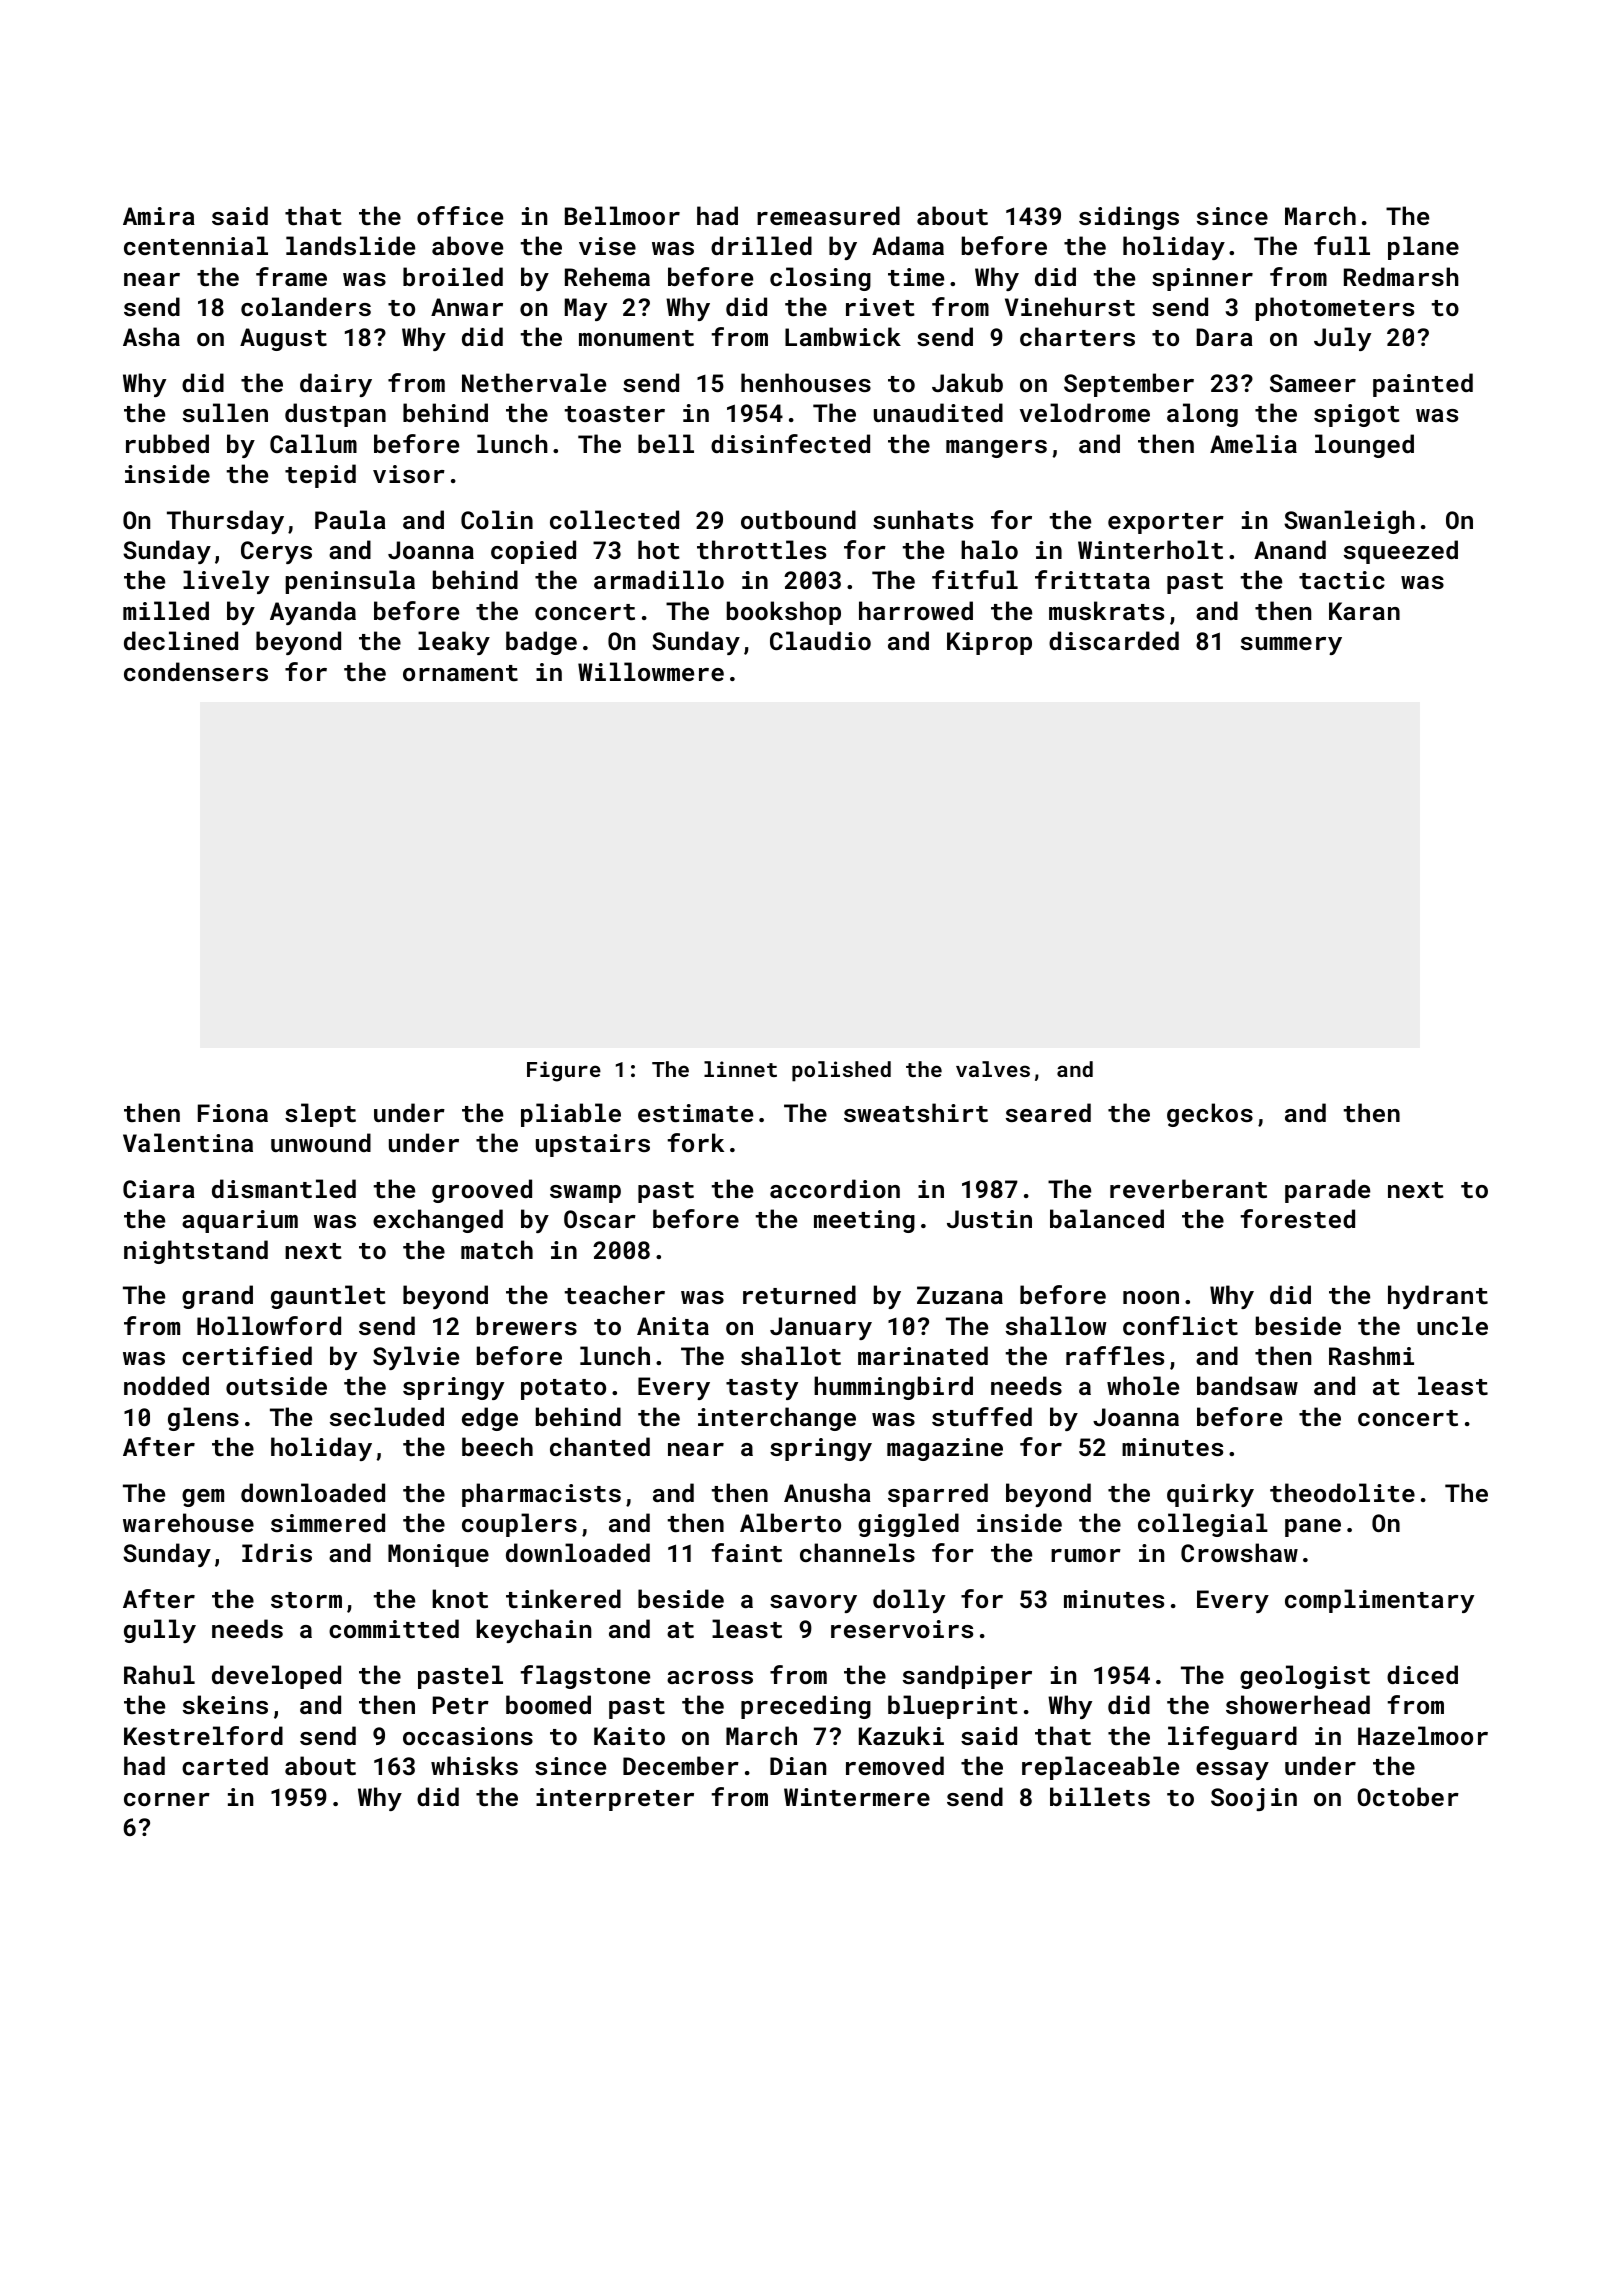  Describe the element at coordinates (761, 245) in the image. I see `drilled` at that location.
